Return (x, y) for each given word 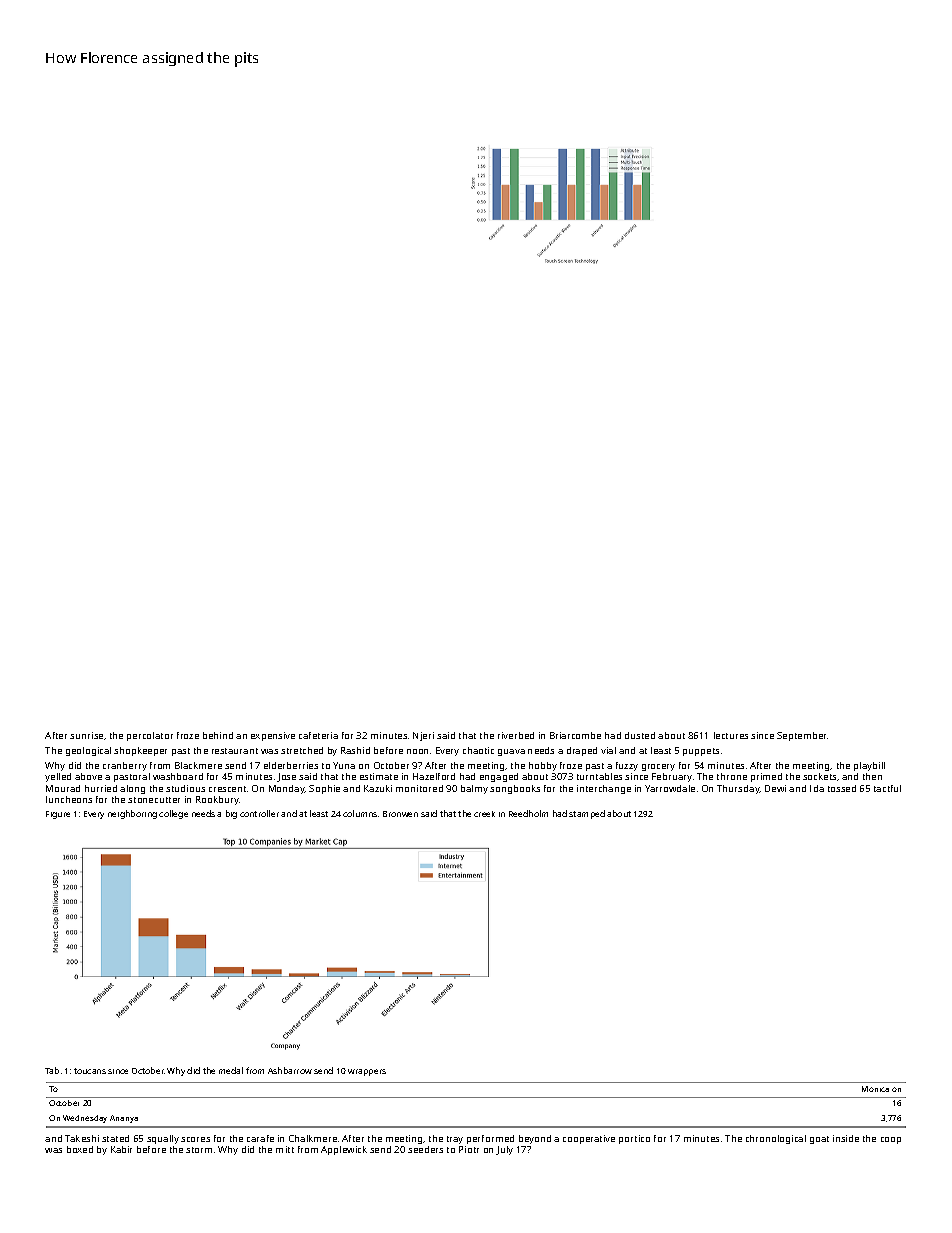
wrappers (367, 1072)
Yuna (344, 765)
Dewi (775, 788)
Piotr (469, 1149)
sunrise (86, 735)
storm (199, 1150)
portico (634, 1139)
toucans (90, 1071)
